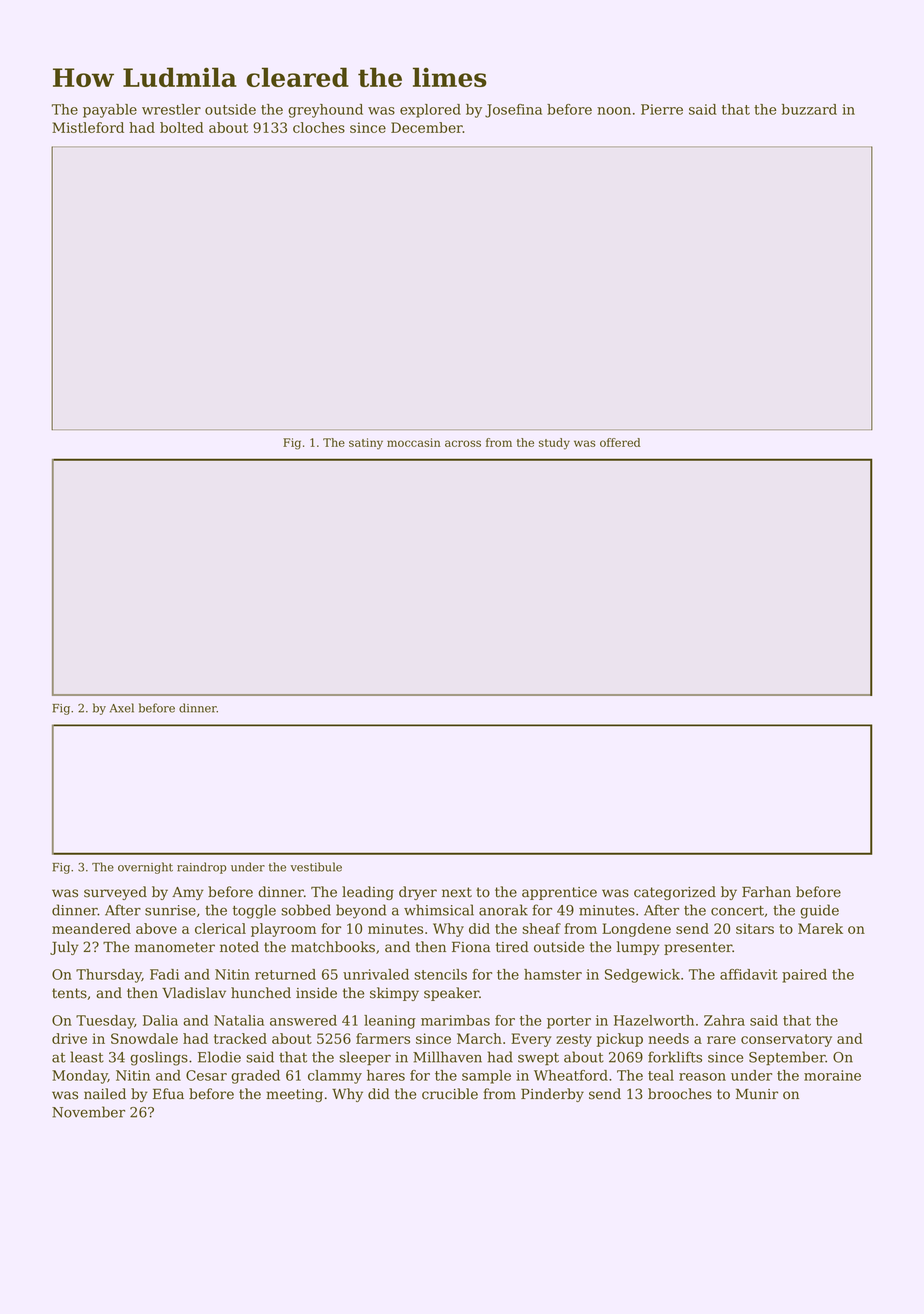 This page has width=924, height=1314. Describe the element at coordinates (463, 443) in the page. I see `across` at that location.
